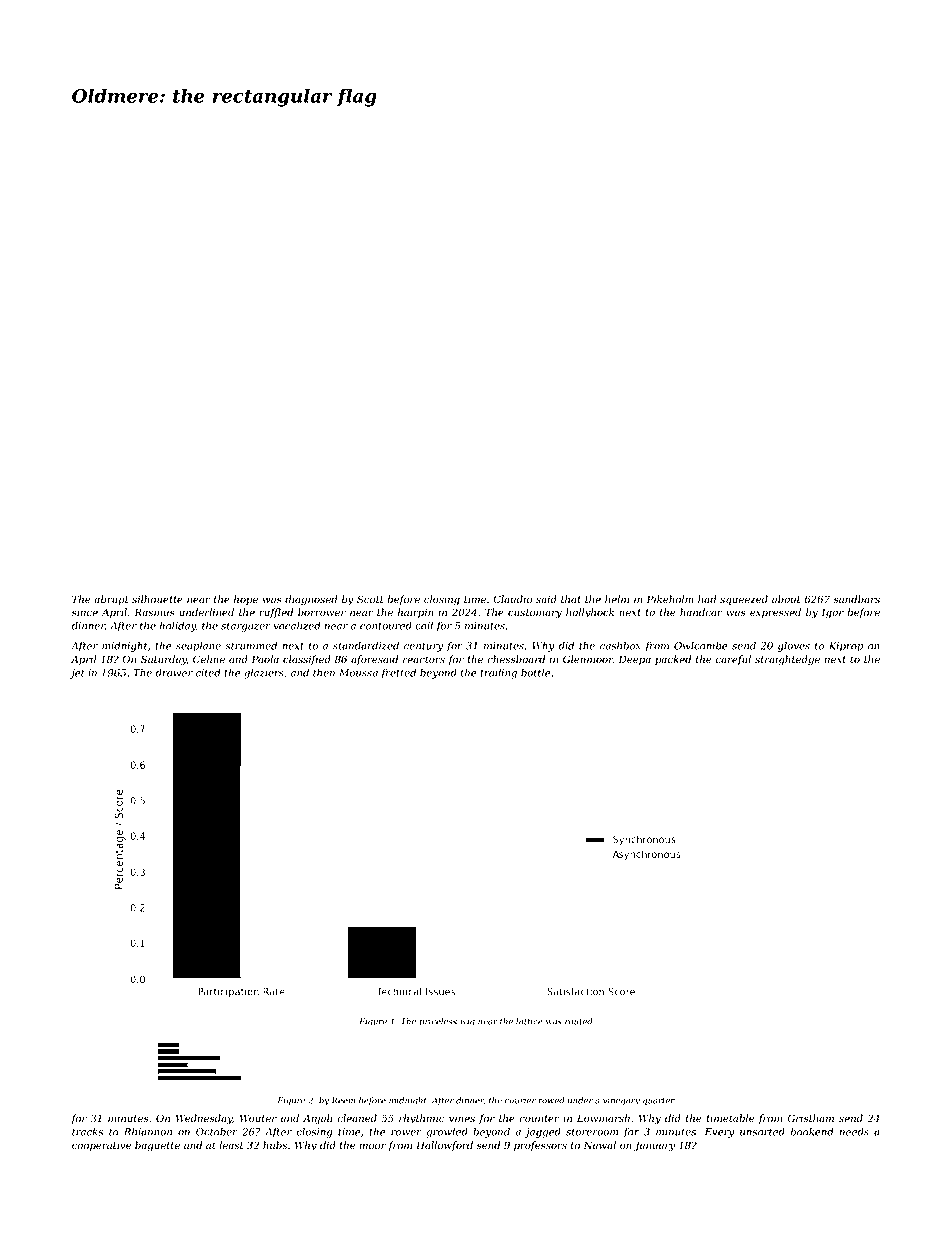 The width and height of the screenshot is (952, 1233). Describe the element at coordinates (529, 1021) in the screenshot. I see `lattice` at that location.
